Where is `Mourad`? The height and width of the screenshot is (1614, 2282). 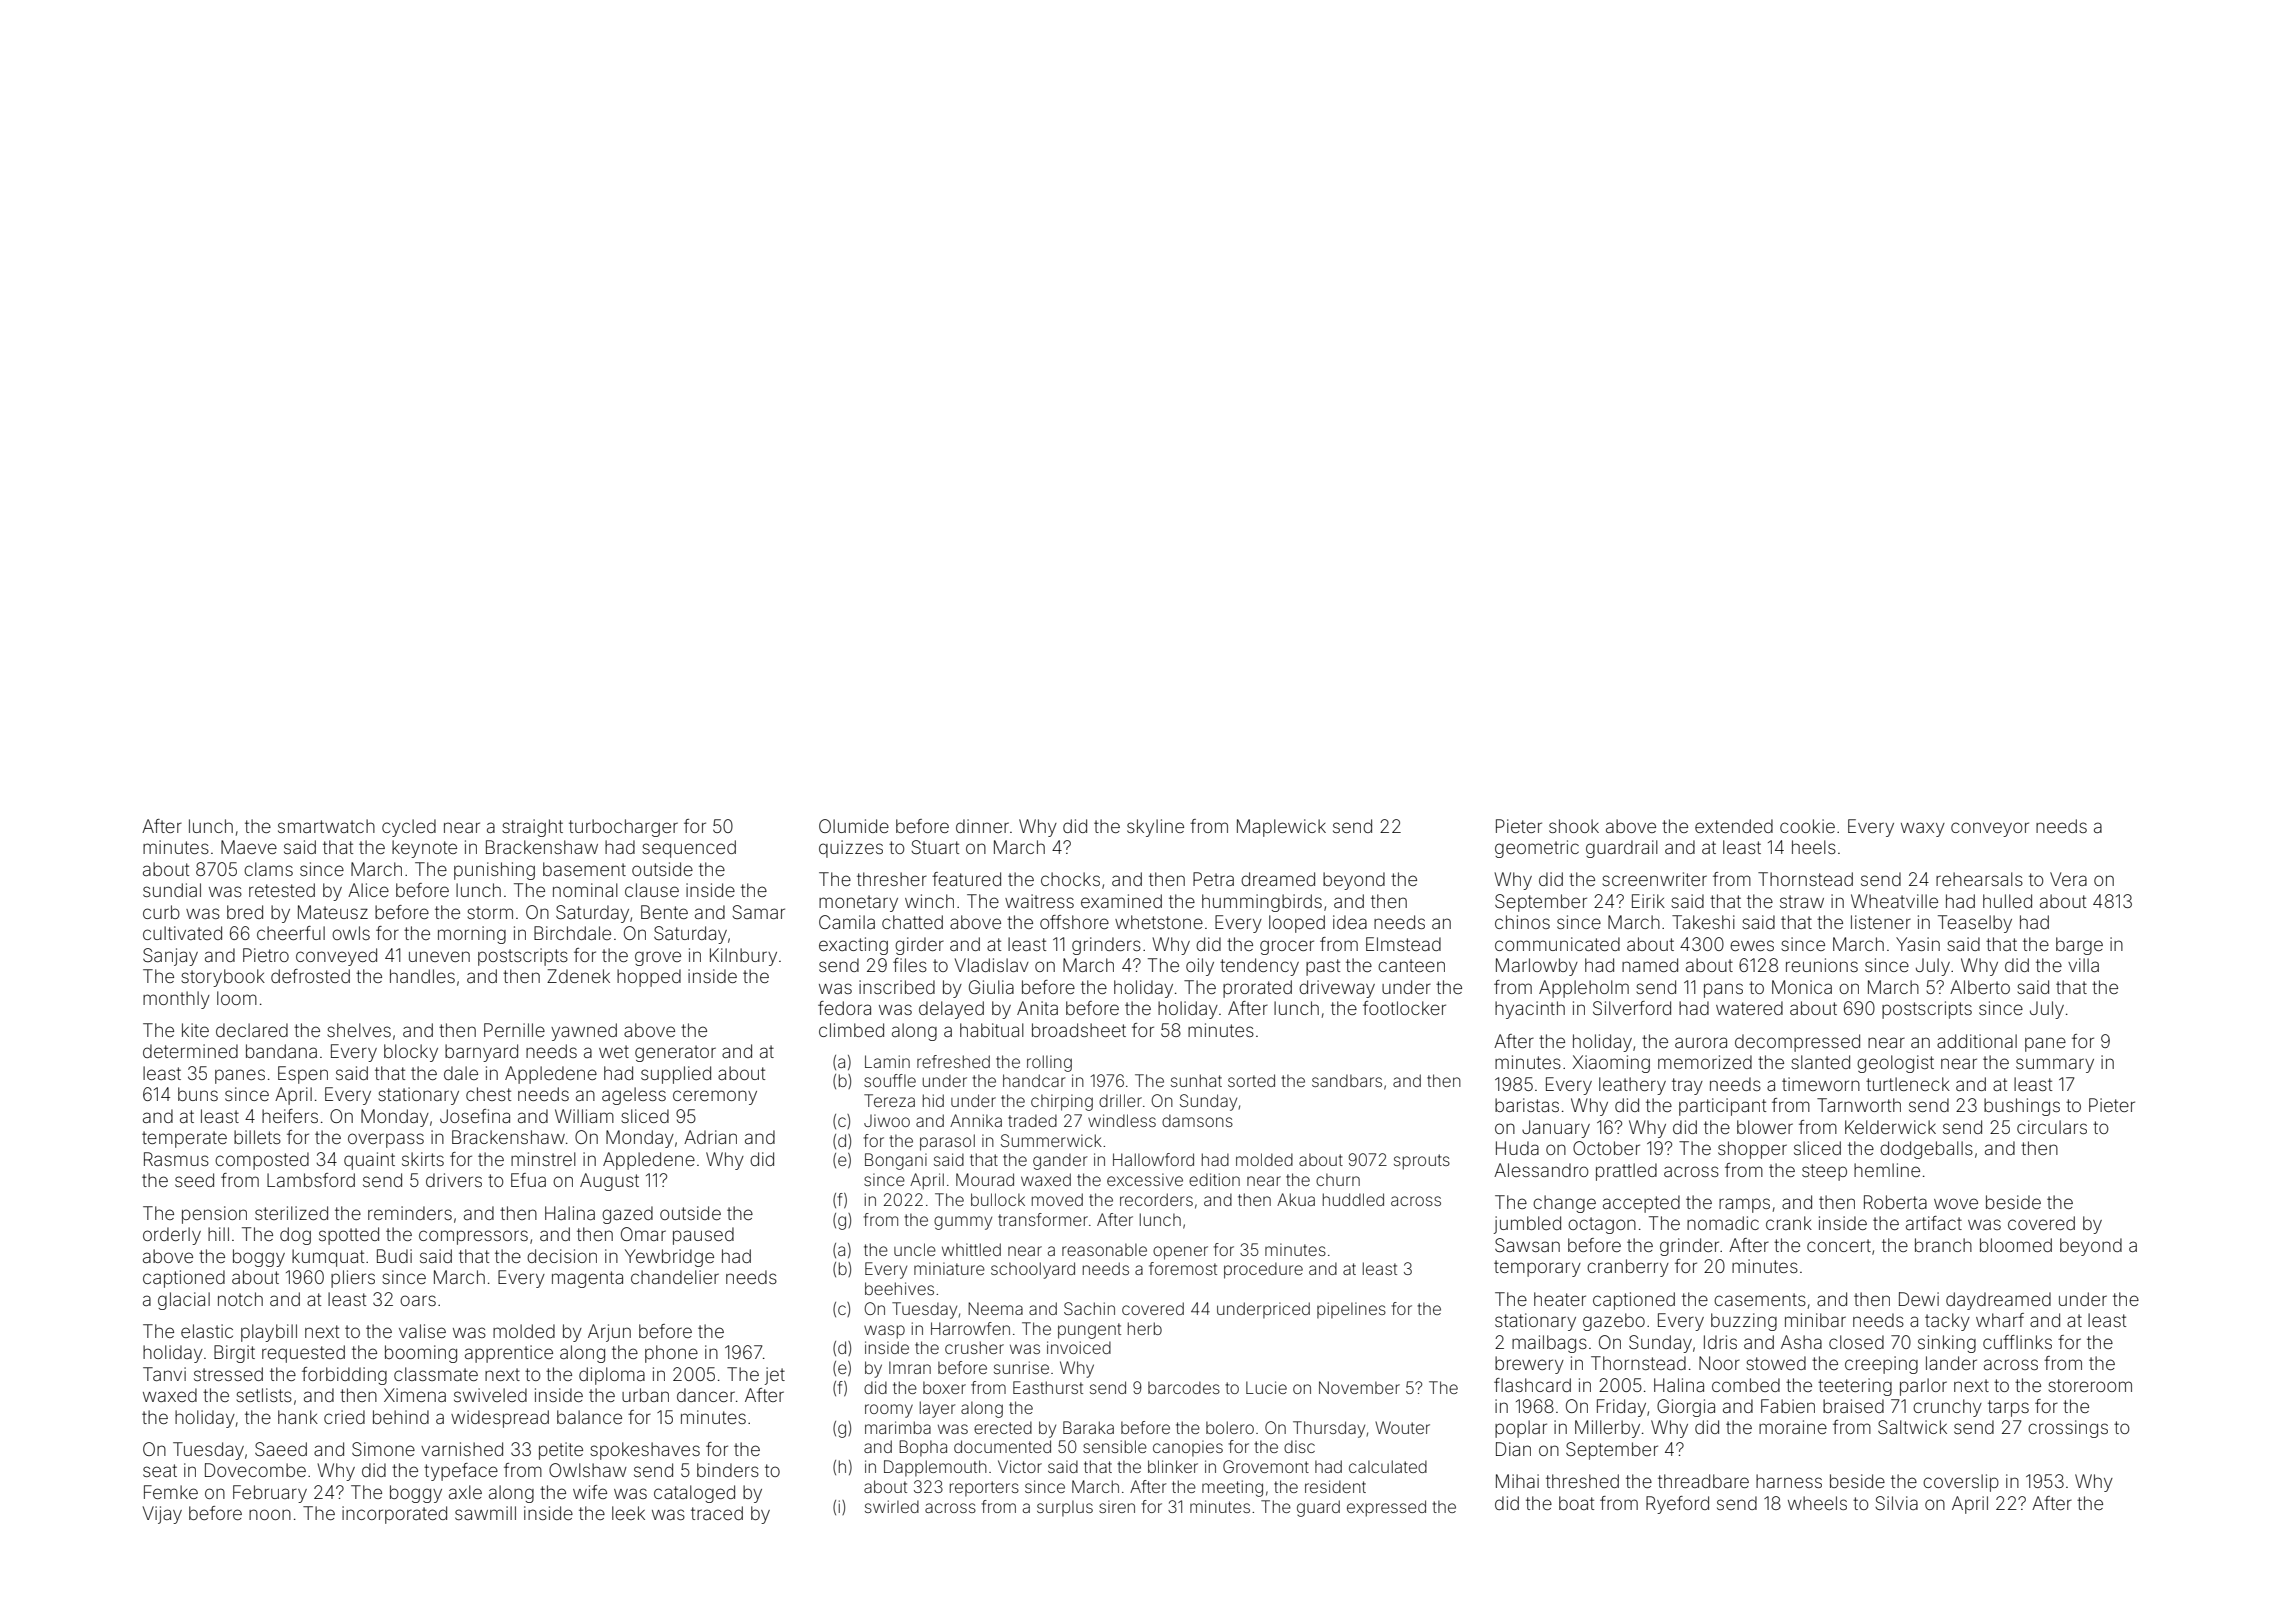 Mourad is located at coordinates (985, 1179).
